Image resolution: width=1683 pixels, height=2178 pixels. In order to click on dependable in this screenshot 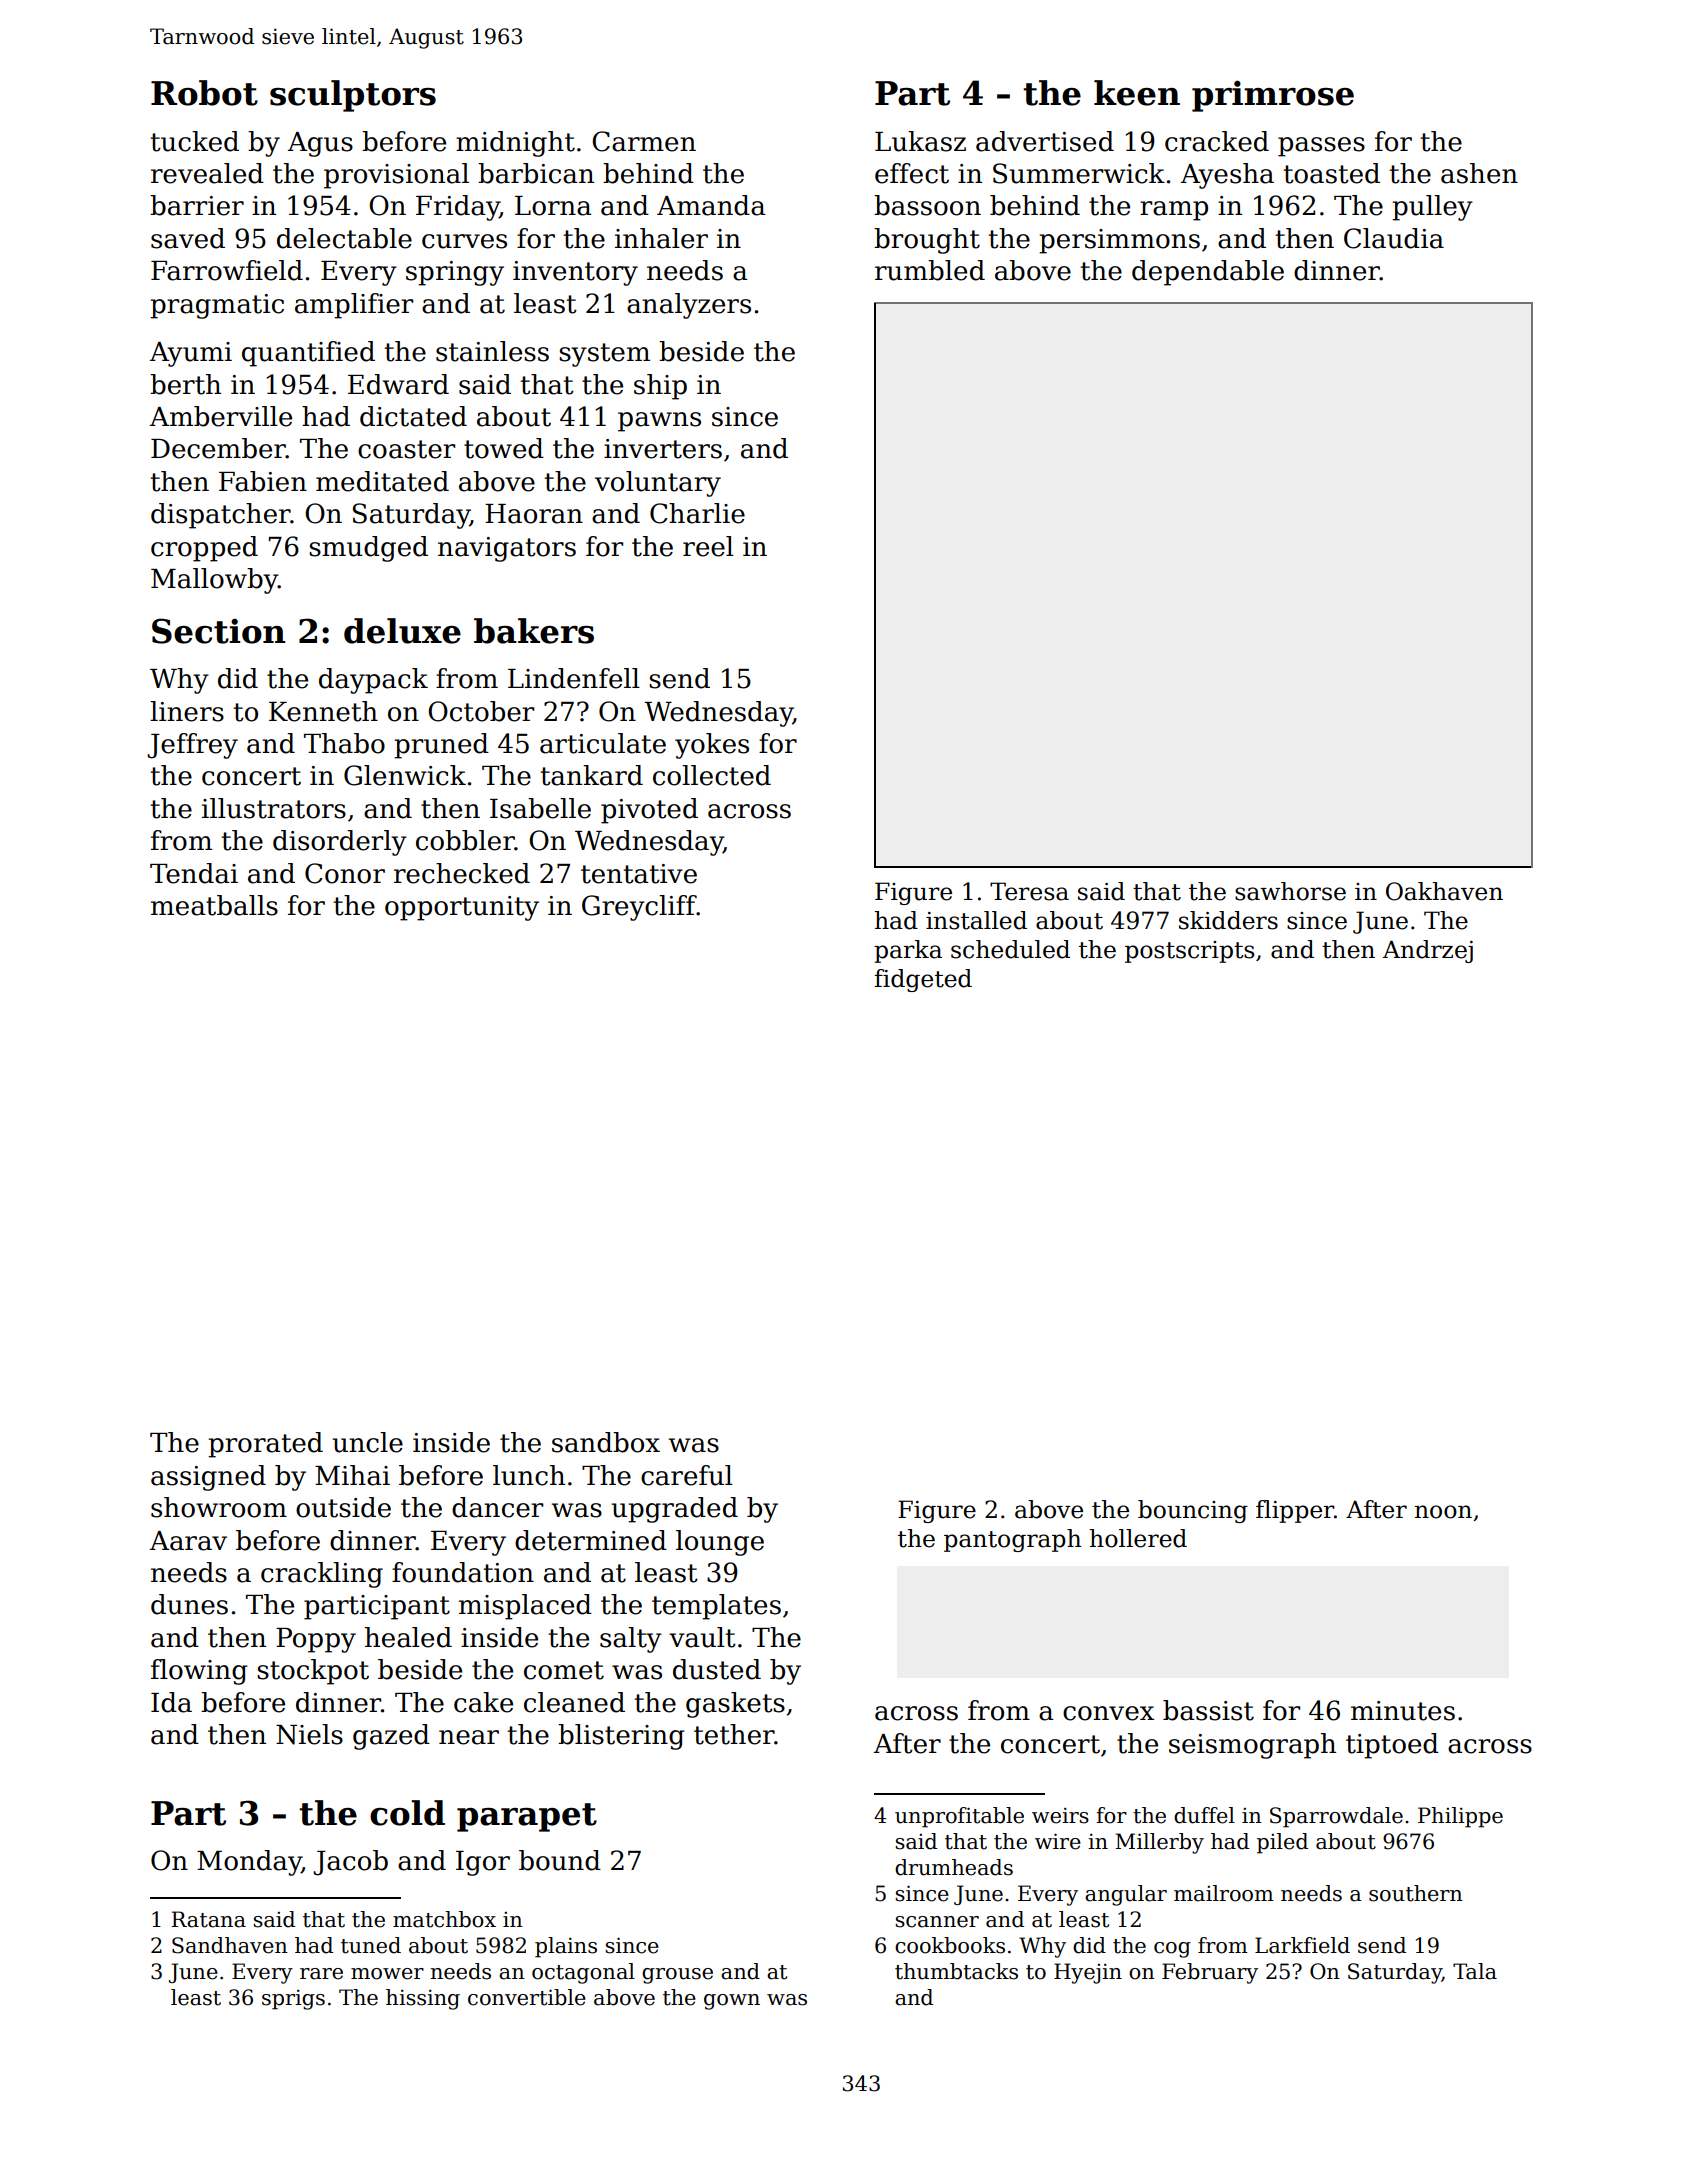, I will do `click(1208, 273)`.
